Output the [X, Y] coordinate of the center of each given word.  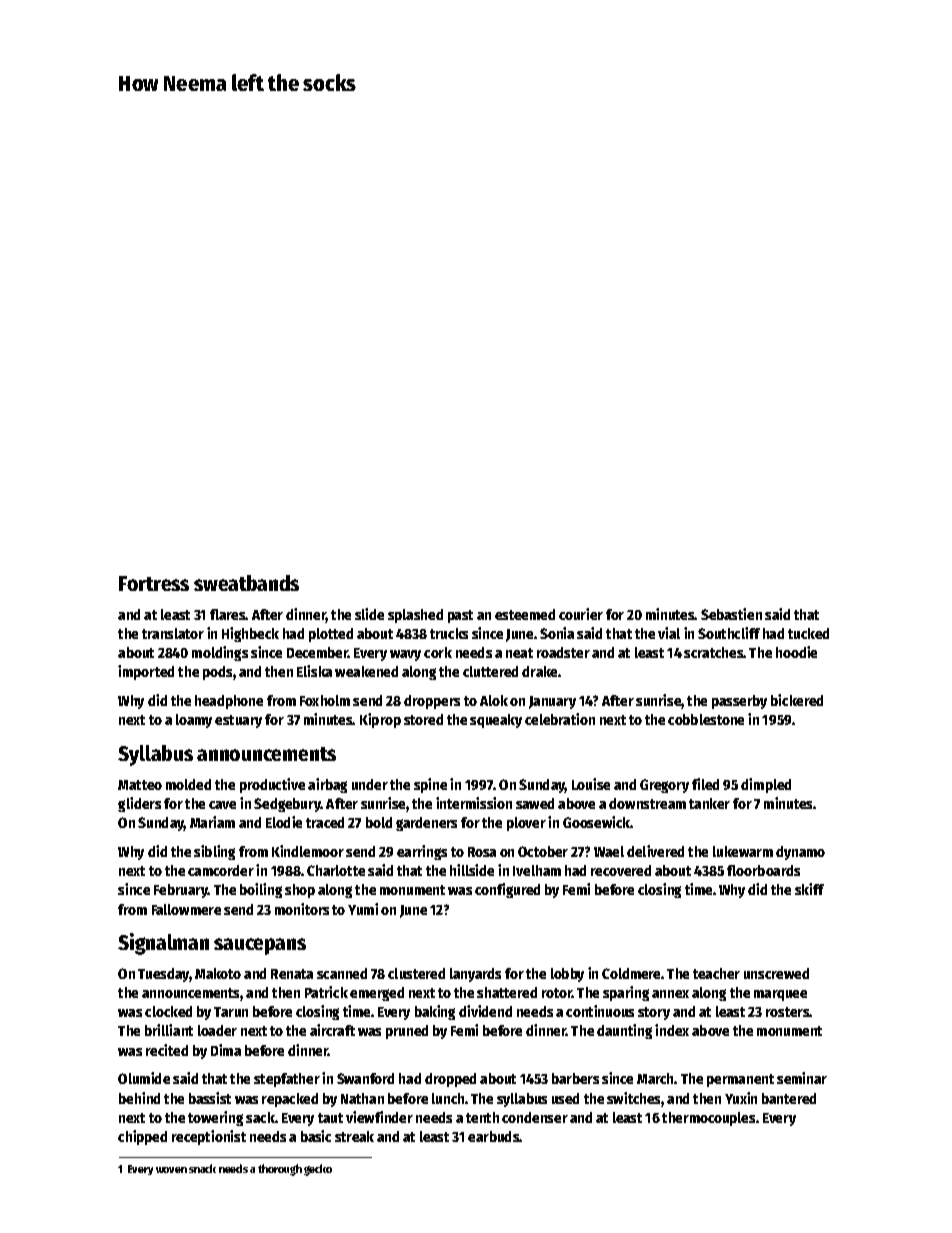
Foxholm [325, 700]
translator [173, 633]
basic [316, 1136]
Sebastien [731, 614]
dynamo [800, 853]
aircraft [332, 1030]
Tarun [231, 1012]
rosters [788, 1012]
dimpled [766, 785]
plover [526, 824]
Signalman [163, 944]
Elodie [284, 822]
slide [369, 614]
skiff [809, 889]
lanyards [475, 975]
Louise [591, 784]
